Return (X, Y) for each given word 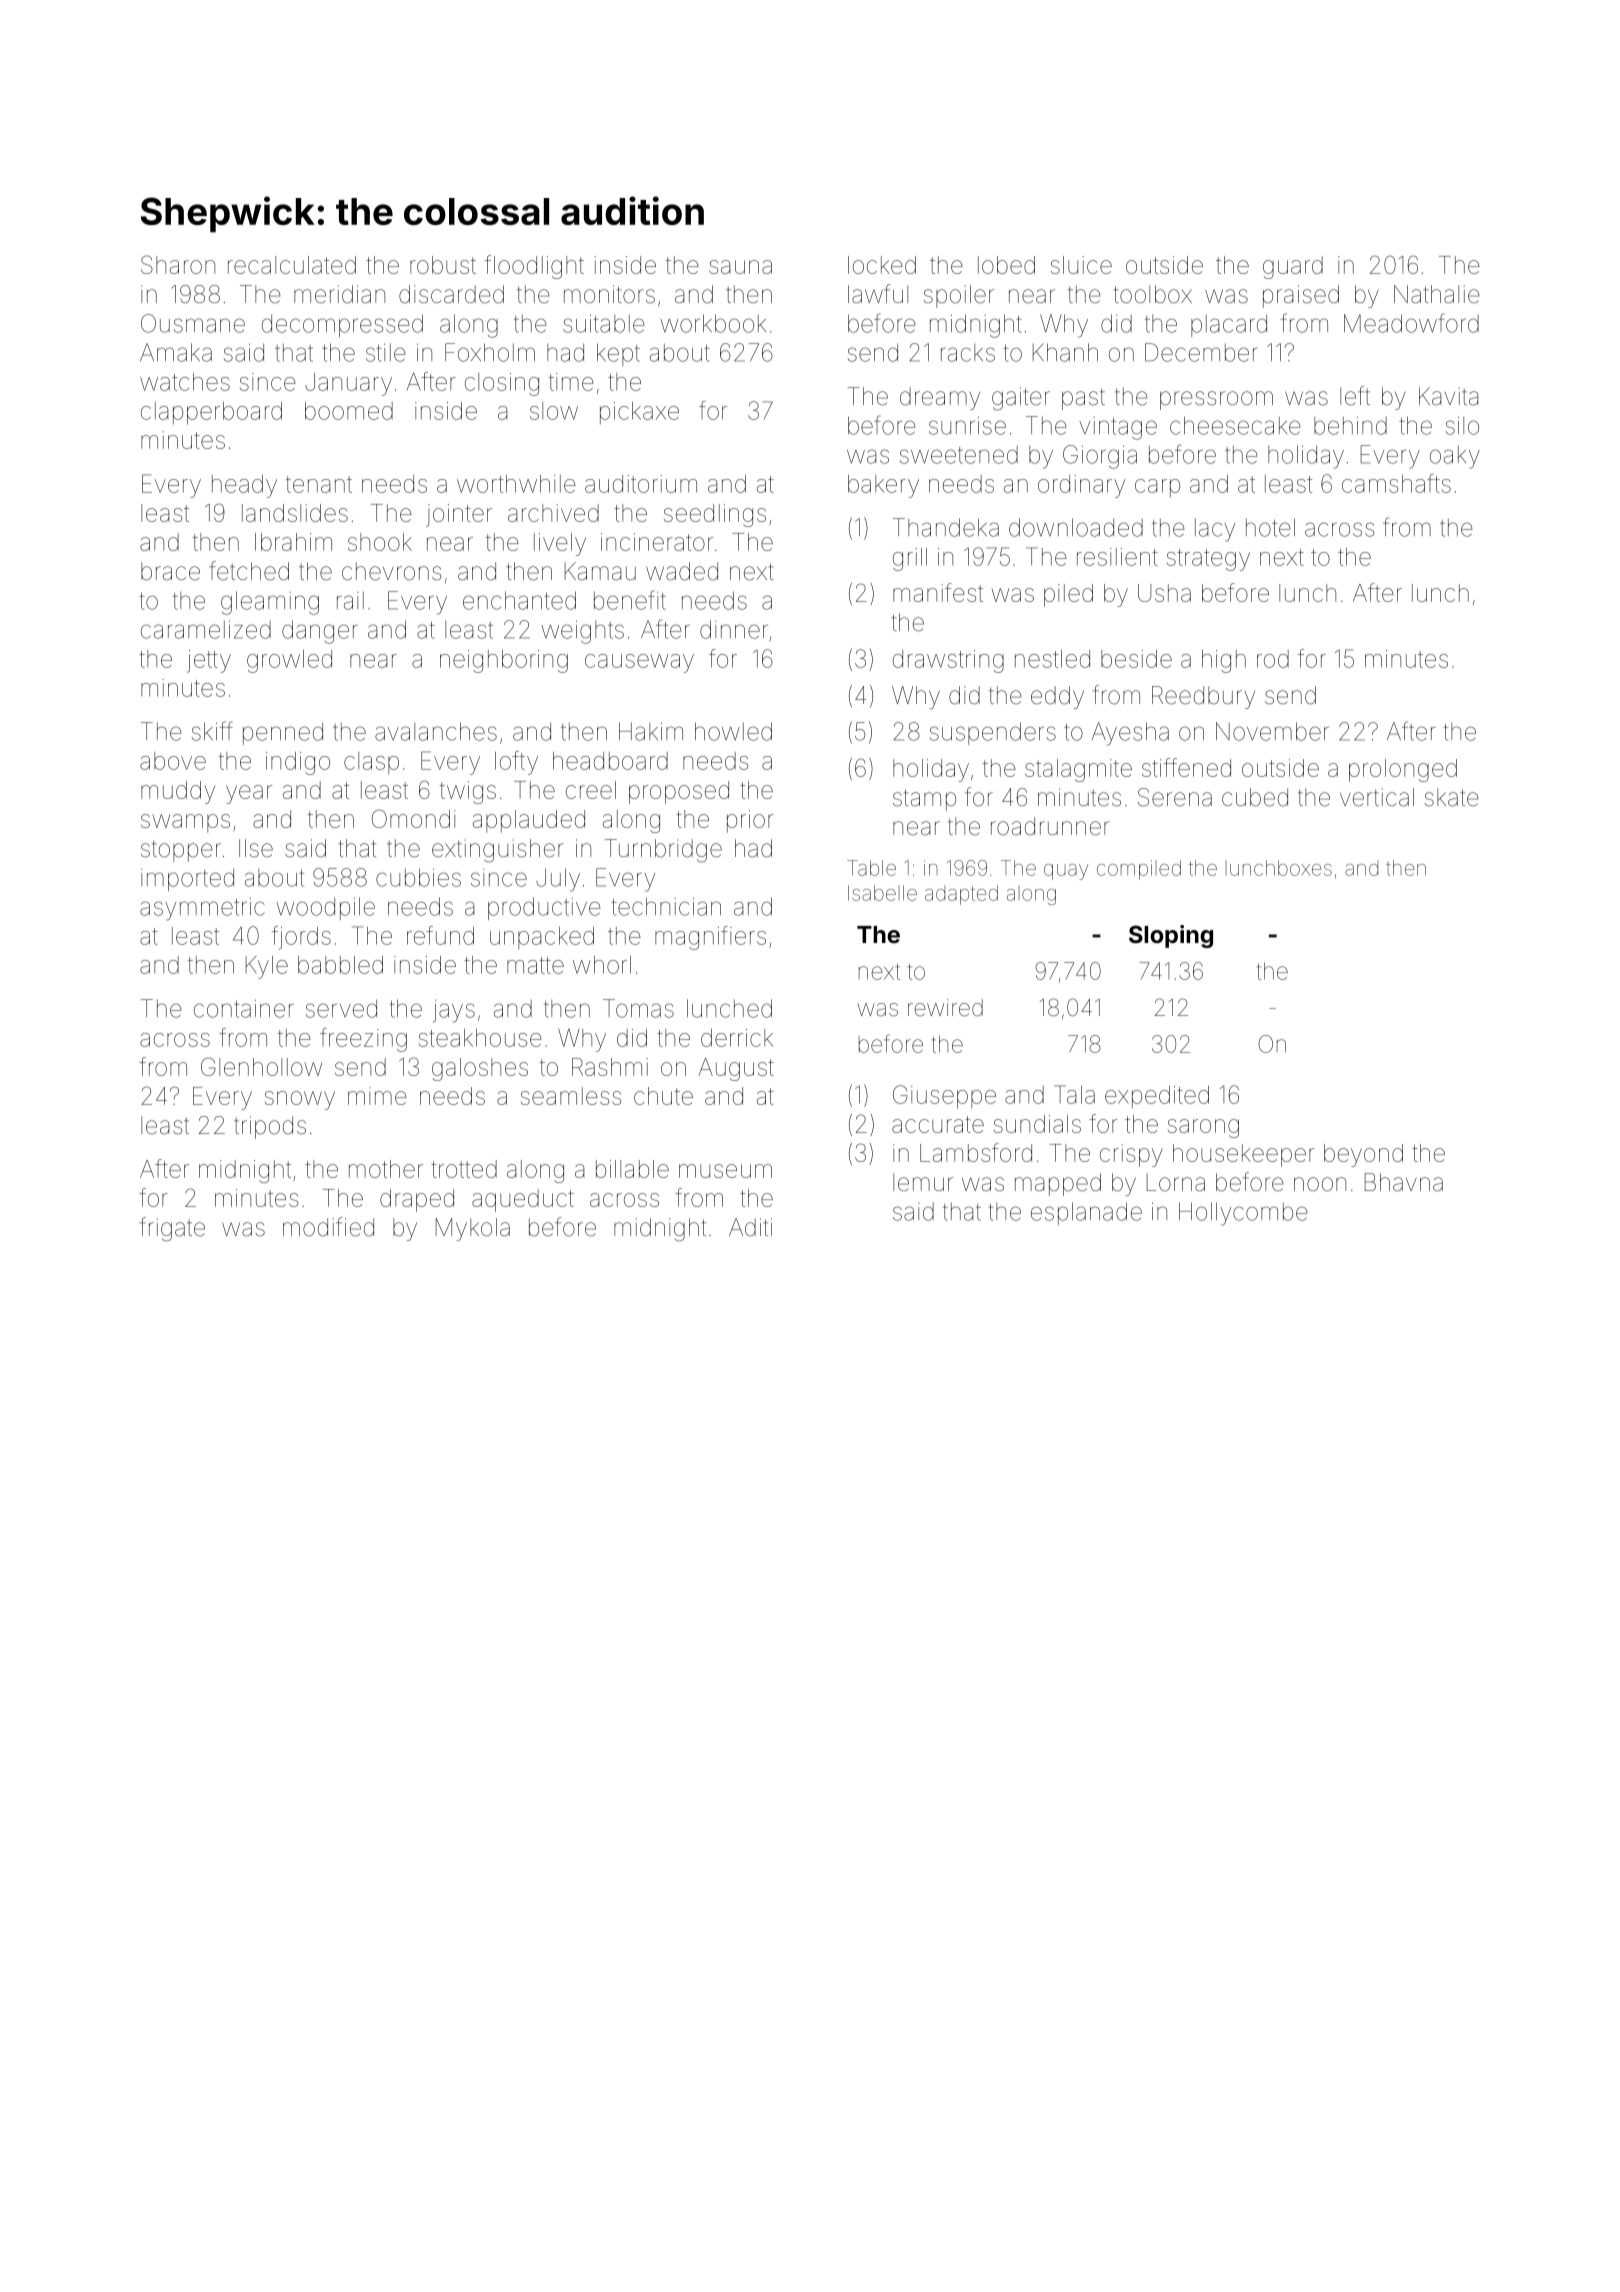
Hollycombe (1243, 1214)
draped (417, 1200)
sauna (740, 267)
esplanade (1086, 1213)
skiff (212, 731)
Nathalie (1437, 294)
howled (733, 731)
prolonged (1403, 770)
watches (185, 382)
